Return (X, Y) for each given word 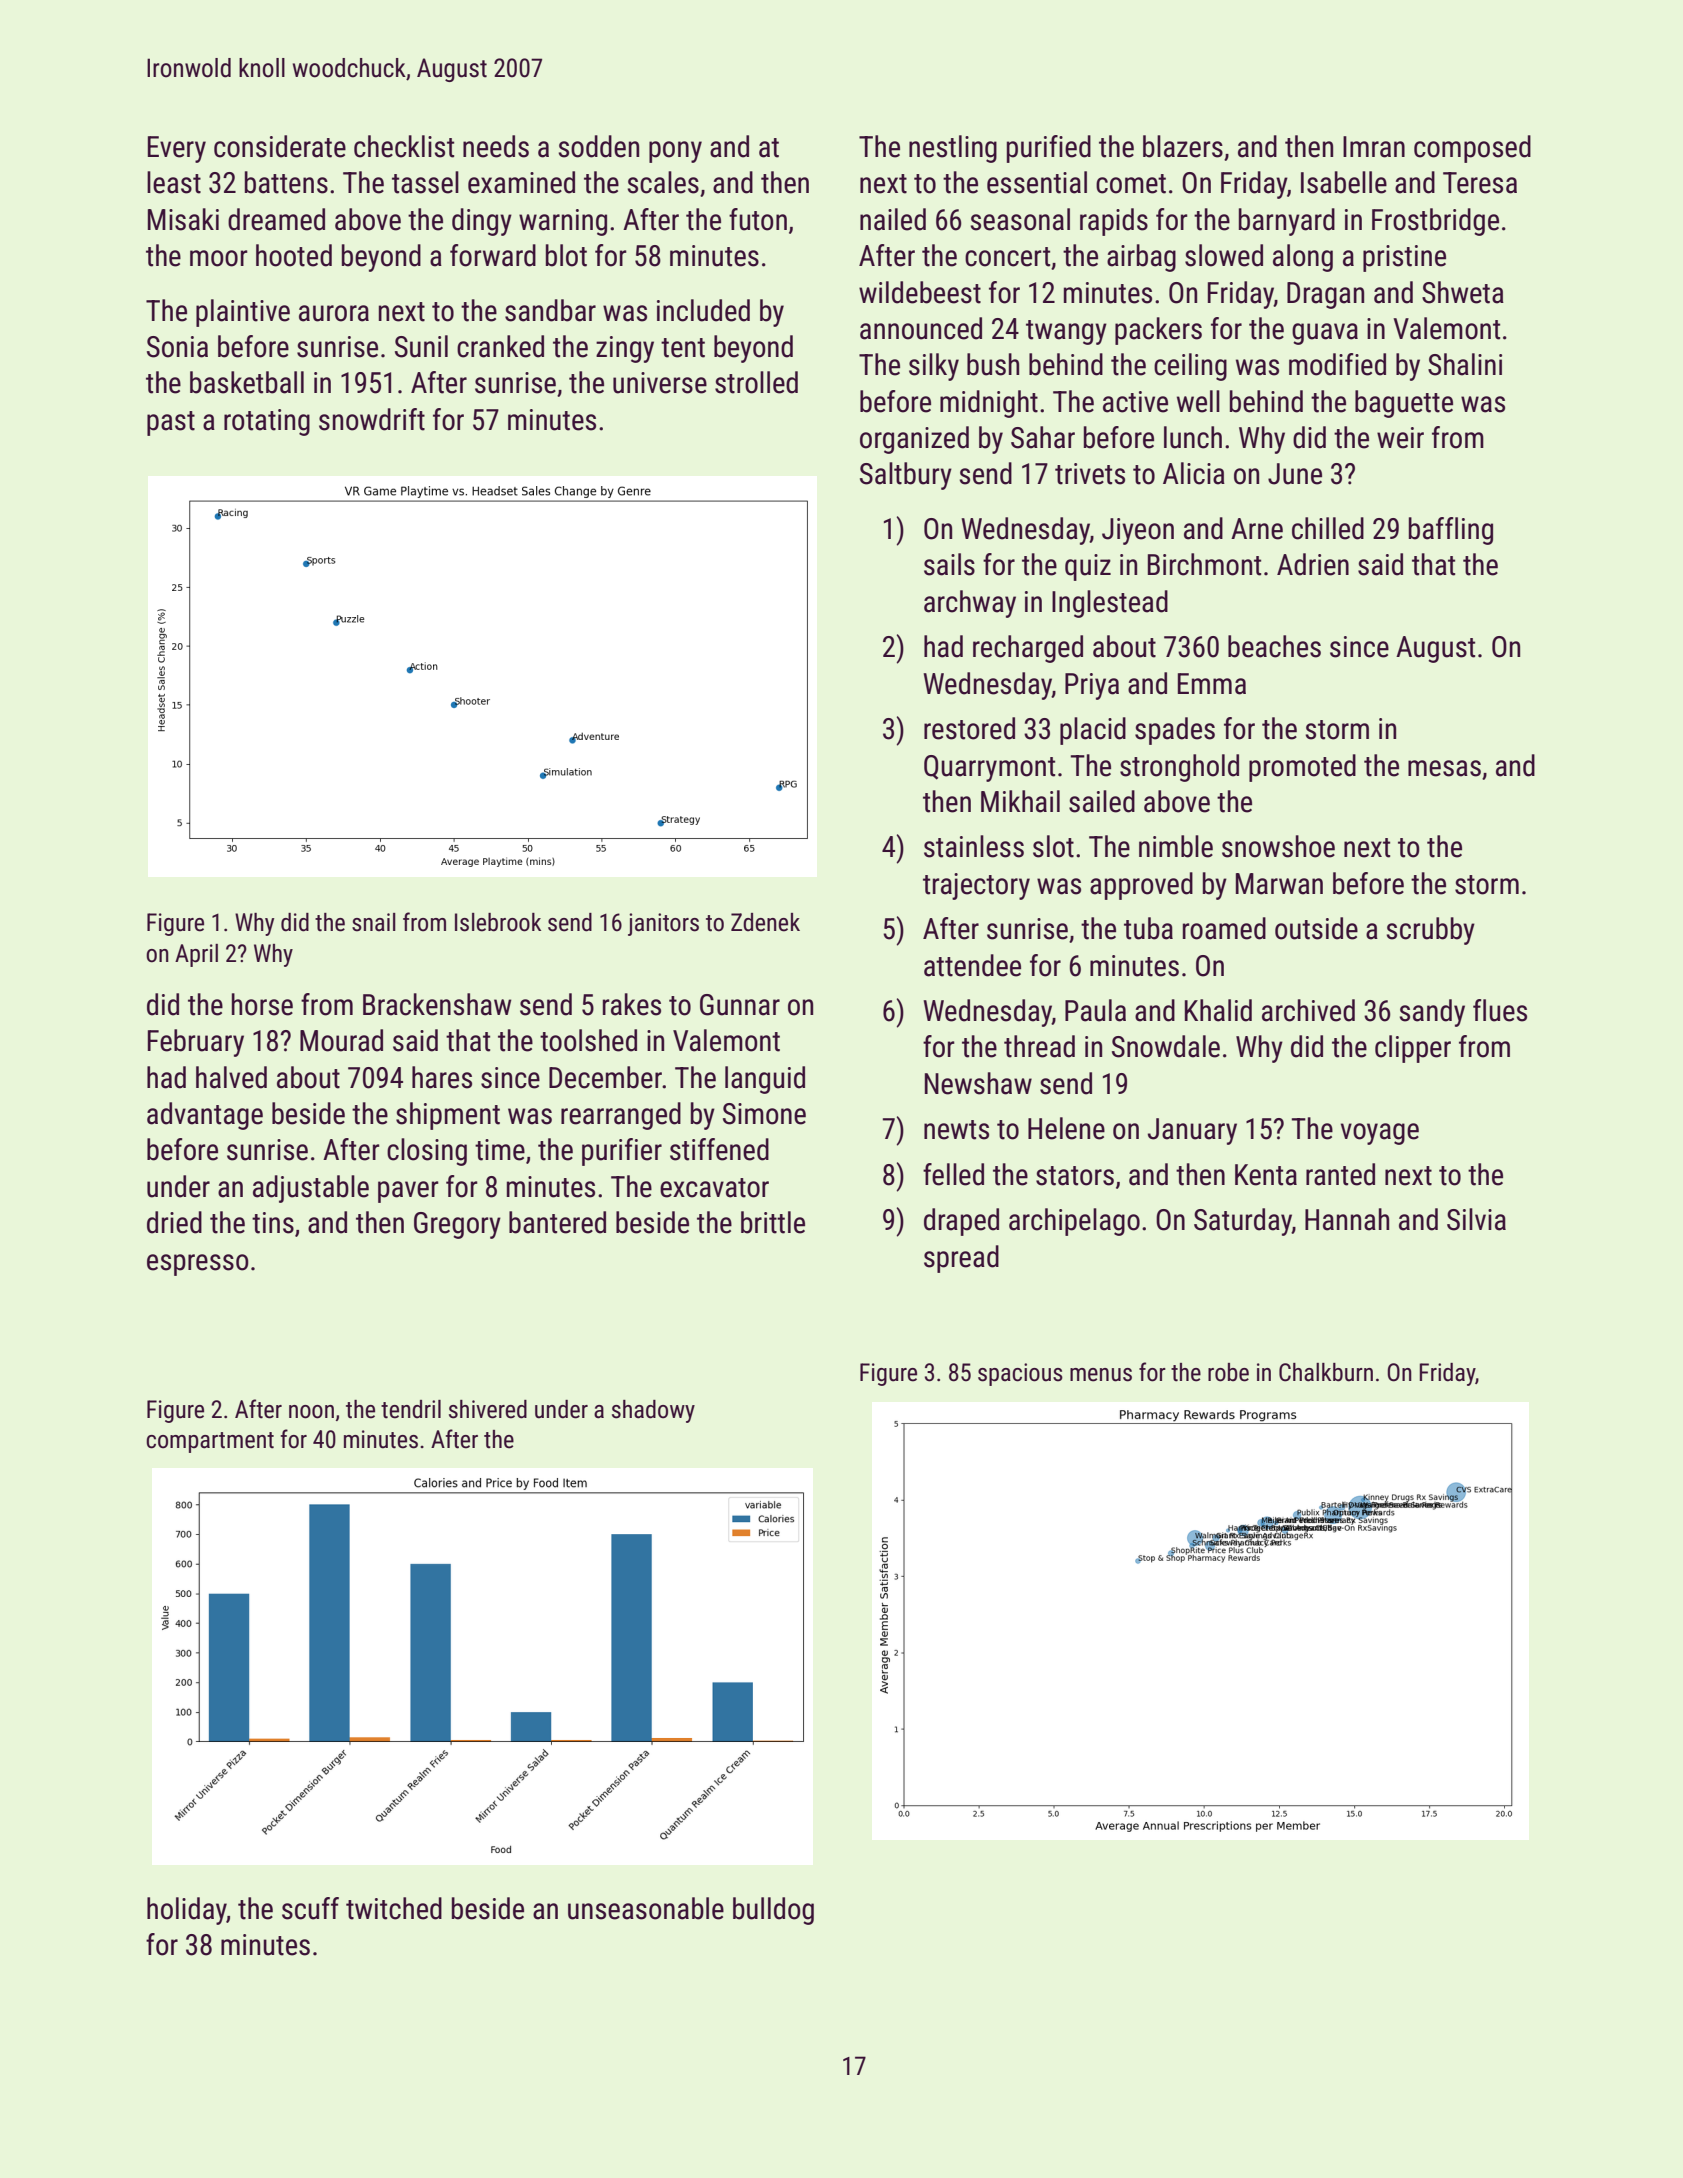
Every (177, 149)
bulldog (773, 1911)
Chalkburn (1326, 1372)
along (1303, 258)
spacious (1020, 1374)
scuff (310, 1908)
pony (675, 152)
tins (273, 1223)
